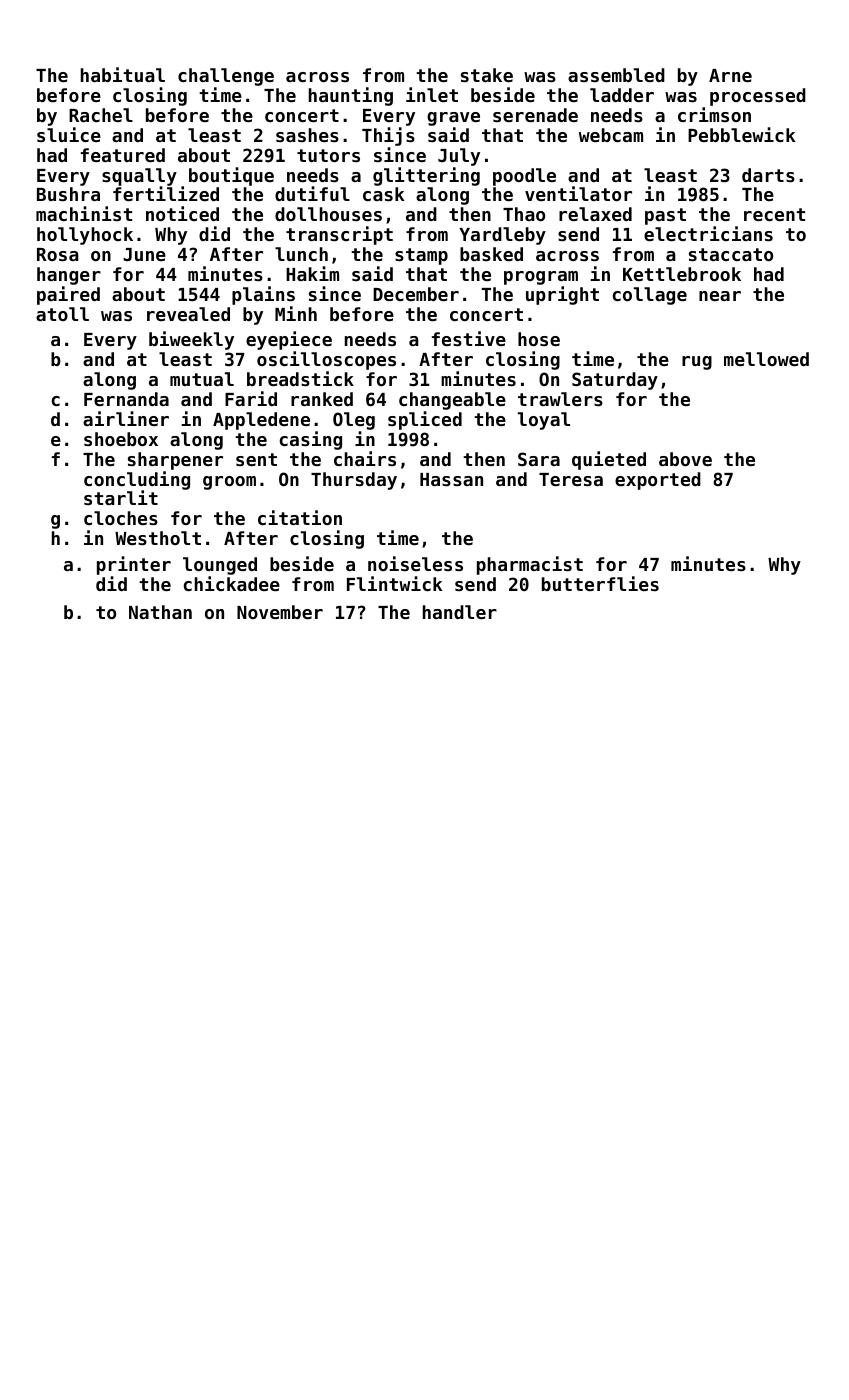 The image size is (849, 1400). Describe the element at coordinates (714, 114) in the image. I see `crimson` at that location.
